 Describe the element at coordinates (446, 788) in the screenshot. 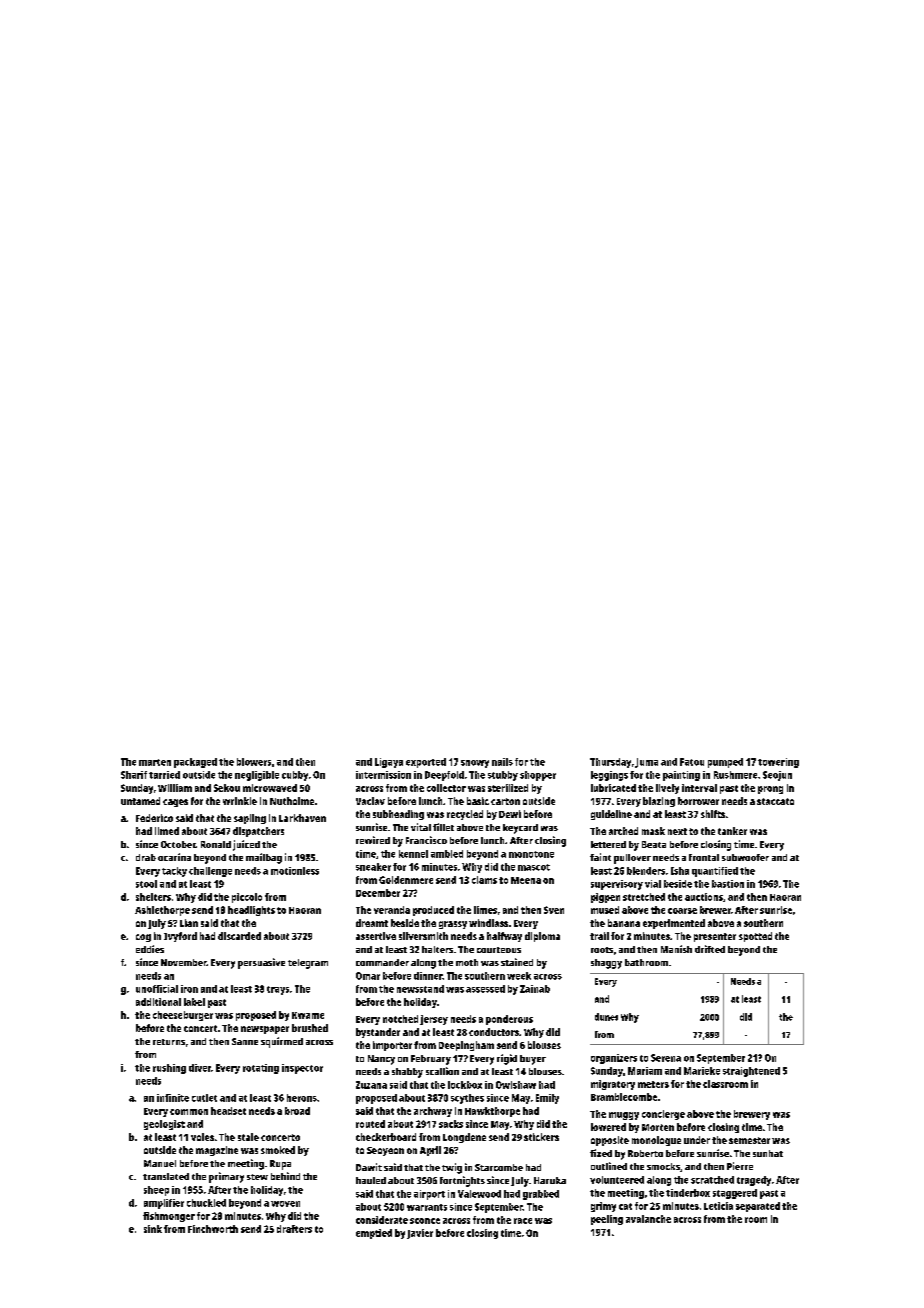

I see `collector` at that location.
